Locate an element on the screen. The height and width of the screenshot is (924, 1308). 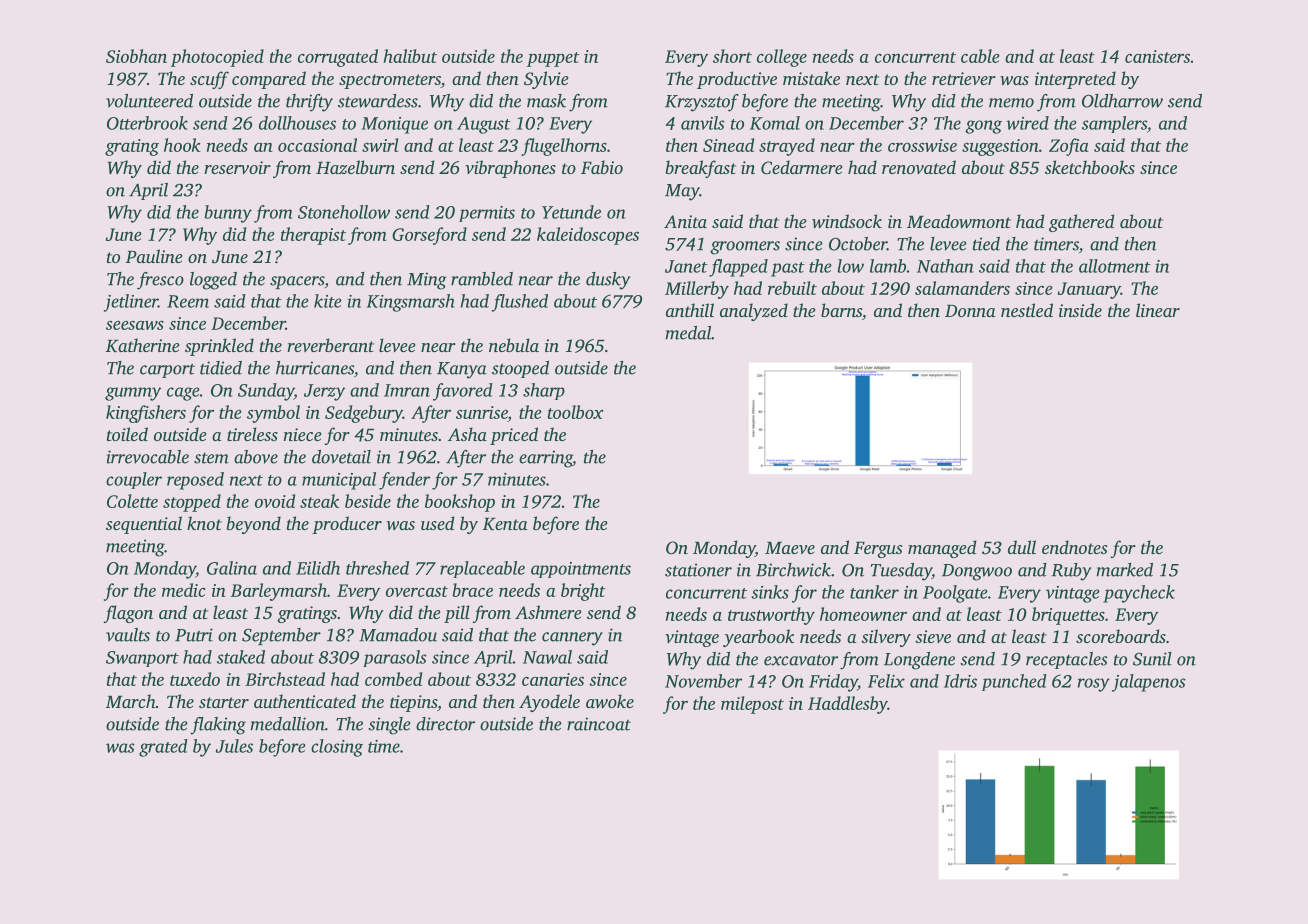
grated is located at coordinates (163, 748).
